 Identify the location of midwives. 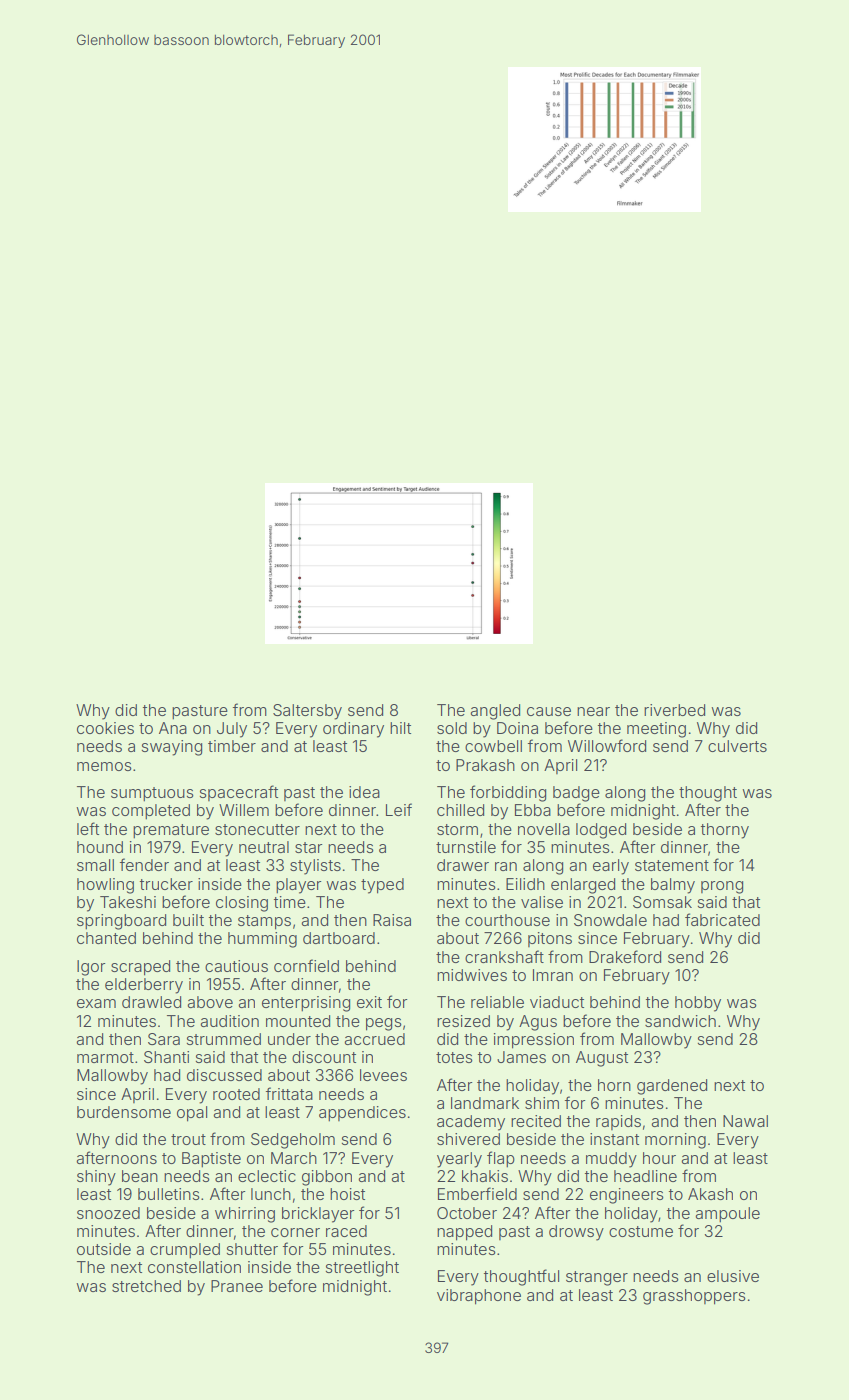
(472, 975).
